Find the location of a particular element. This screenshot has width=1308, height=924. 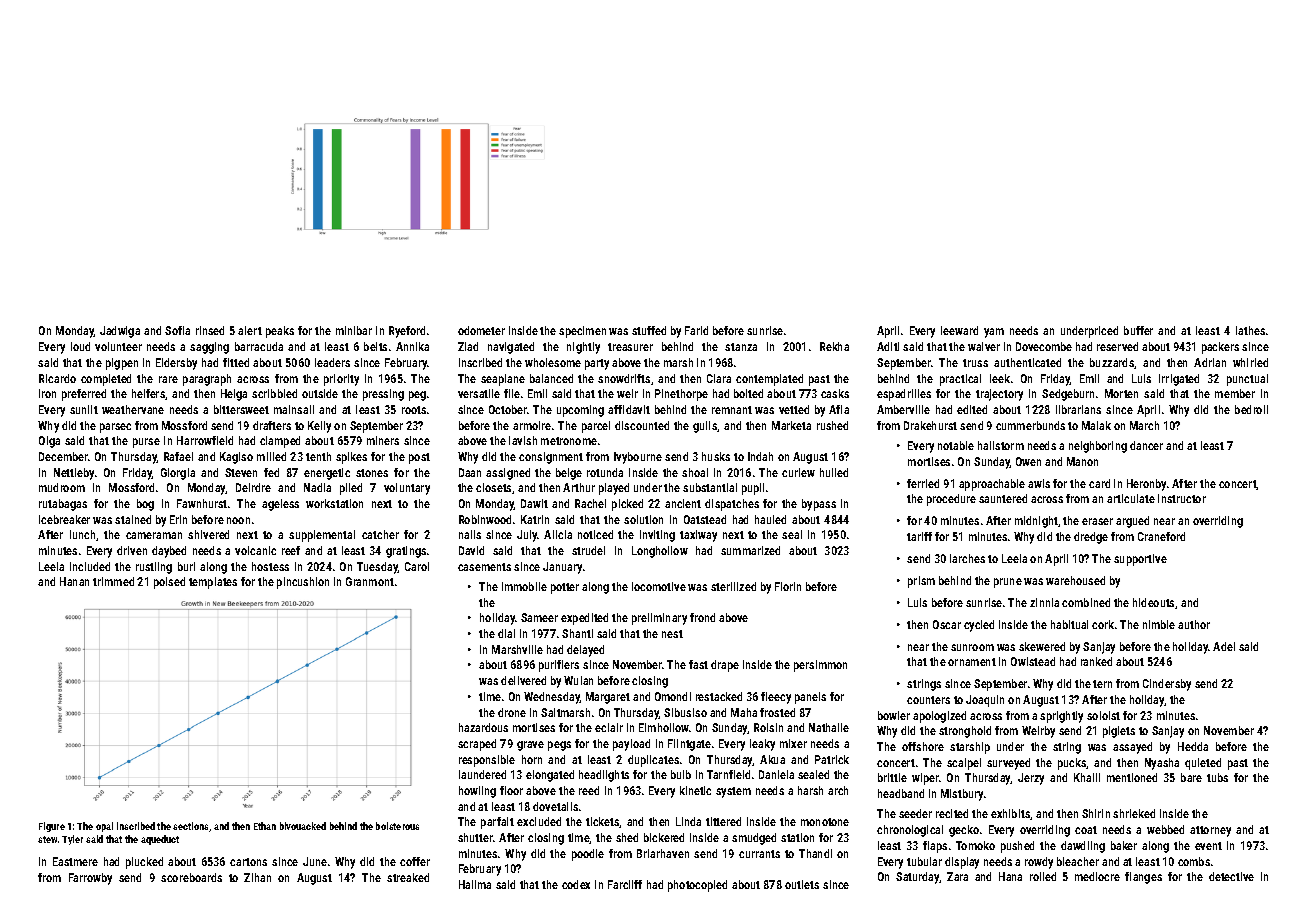

zinnia is located at coordinates (1044, 602).
